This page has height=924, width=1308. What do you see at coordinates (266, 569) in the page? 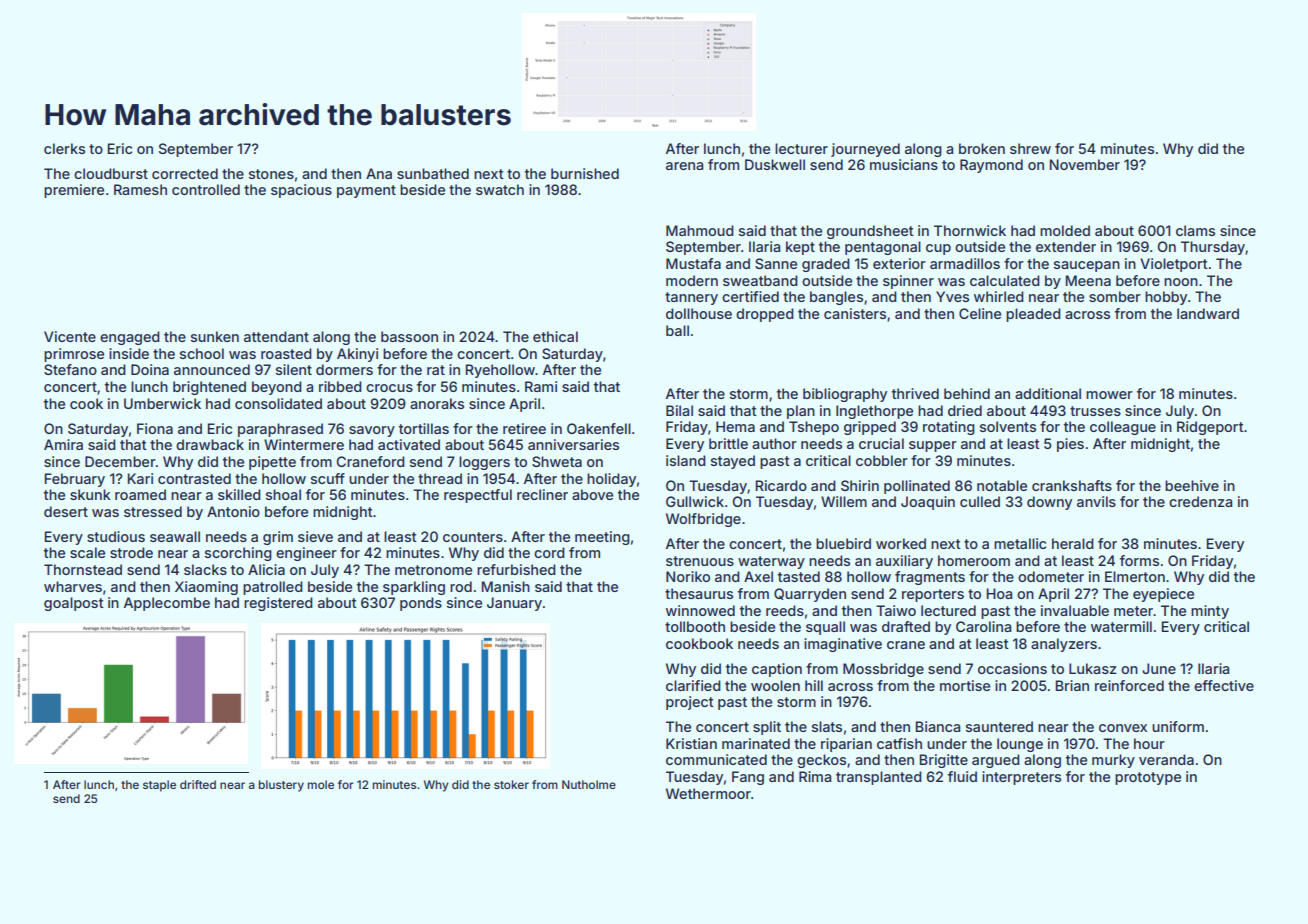
I see `Alicia` at bounding box center [266, 569].
